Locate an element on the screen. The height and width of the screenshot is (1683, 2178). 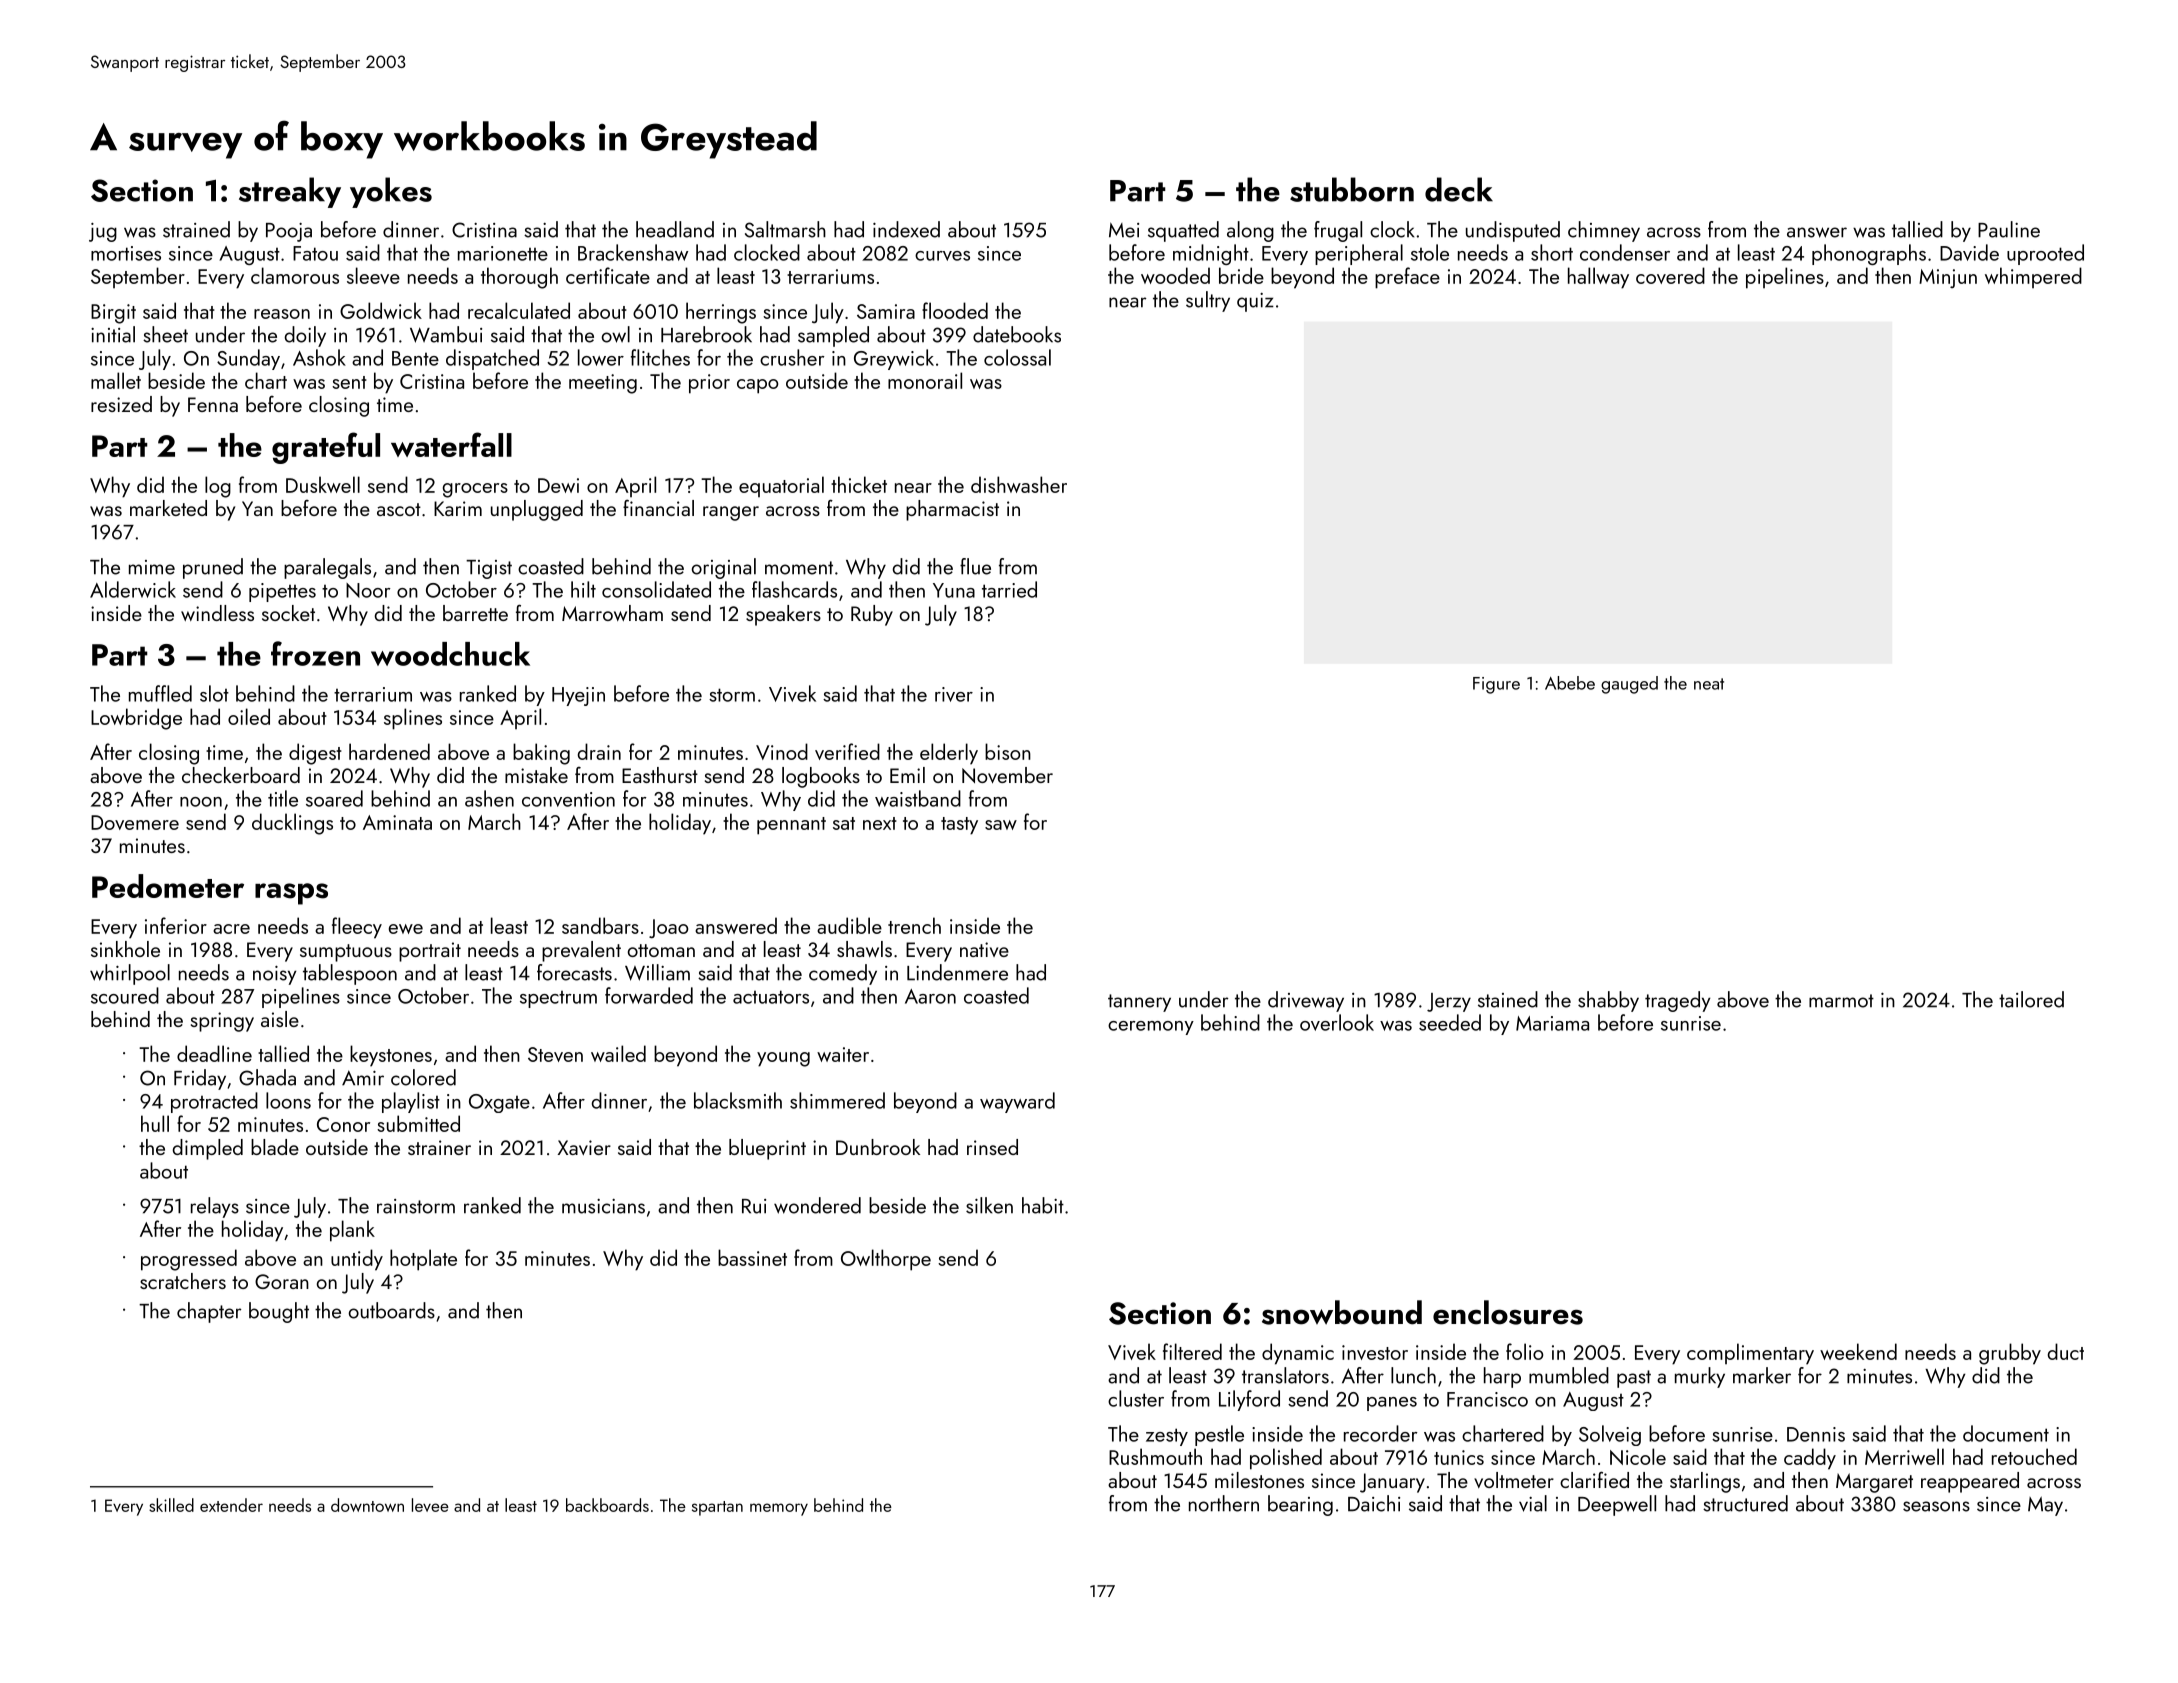
Mei is located at coordinates (1124, 230).
